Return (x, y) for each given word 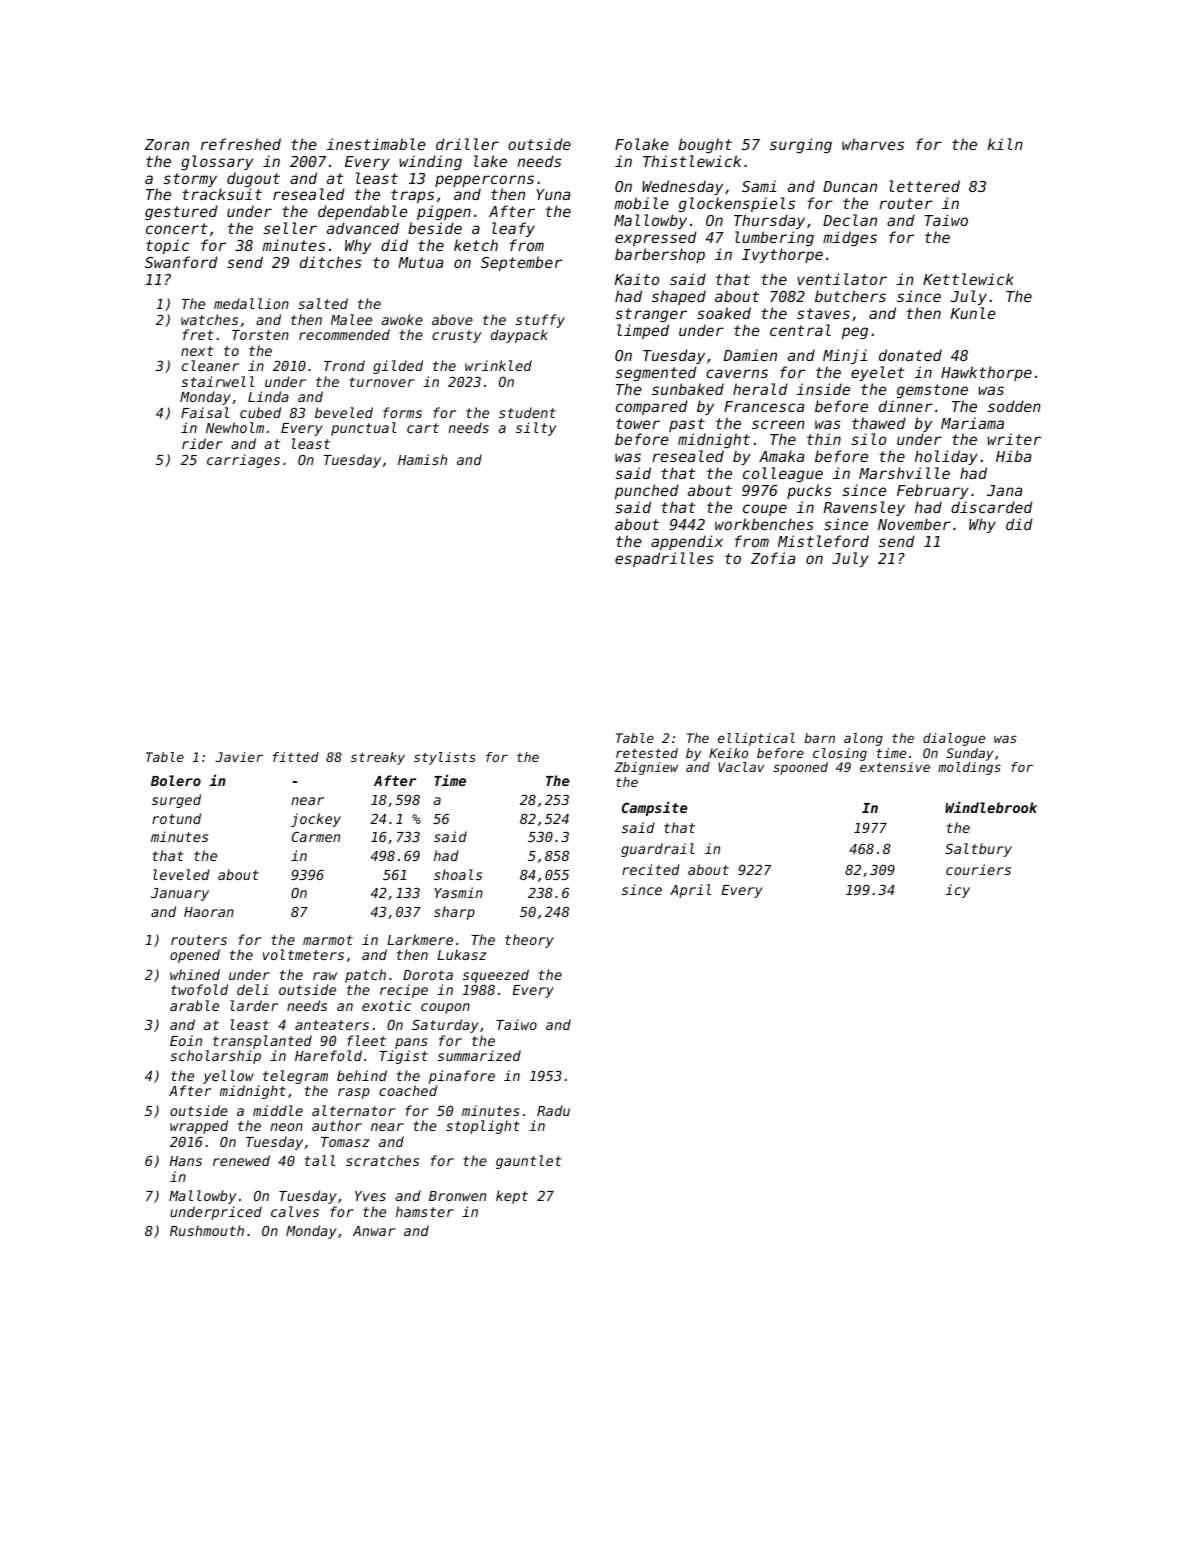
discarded (992, 507)
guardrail (658, 850)
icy (958, 891)
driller (467, 144)
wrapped (199, 1127)
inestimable (376, 144)
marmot (328, 940)
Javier (239, 757)
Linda (268, 396)
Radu (553, 1110)
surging (801, 145)
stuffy (540, 321)
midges (850, 238)
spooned (800, 768)
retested (647, 753)
